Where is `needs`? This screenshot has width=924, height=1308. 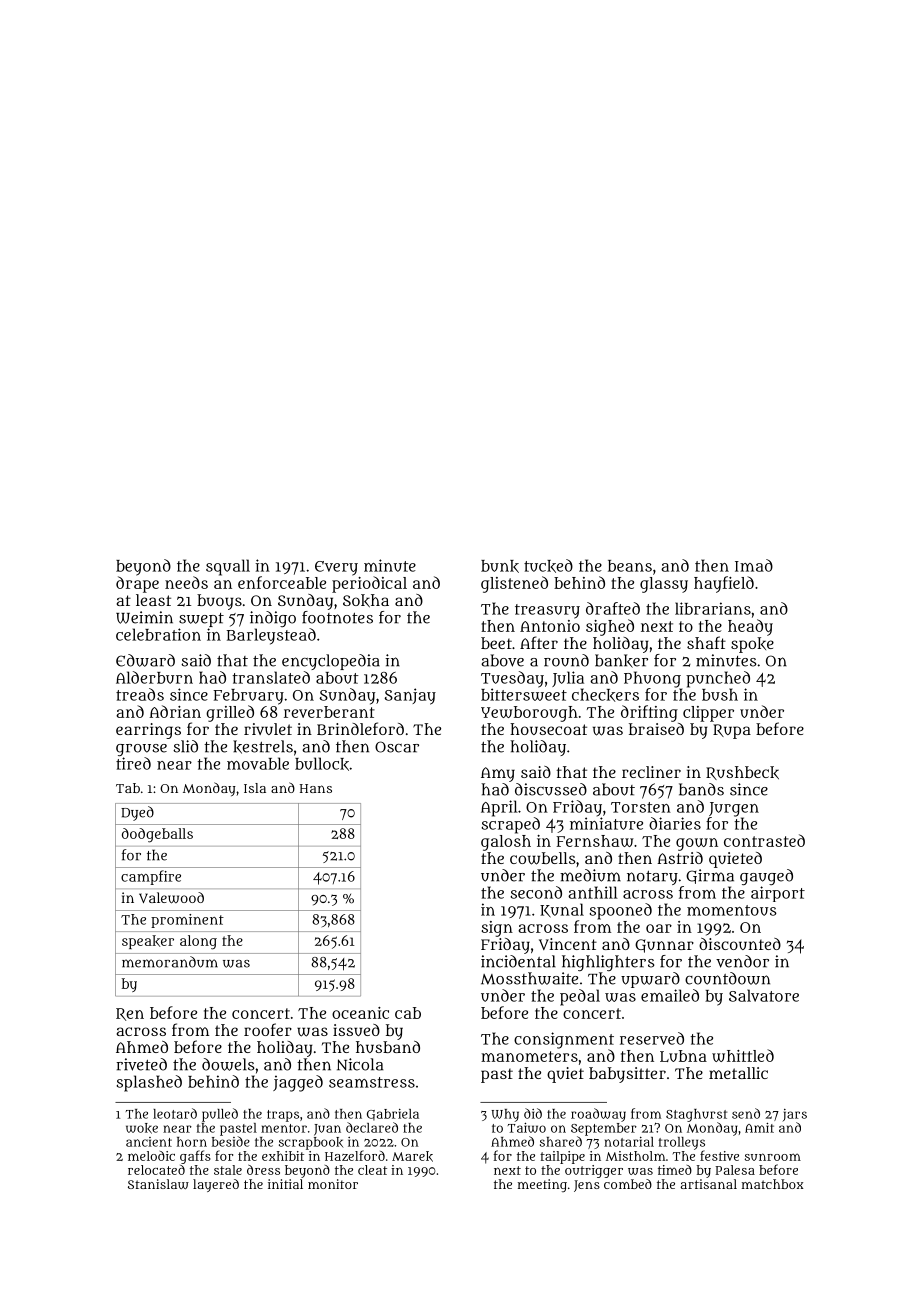
needs is located at coordinates (186, 582).
